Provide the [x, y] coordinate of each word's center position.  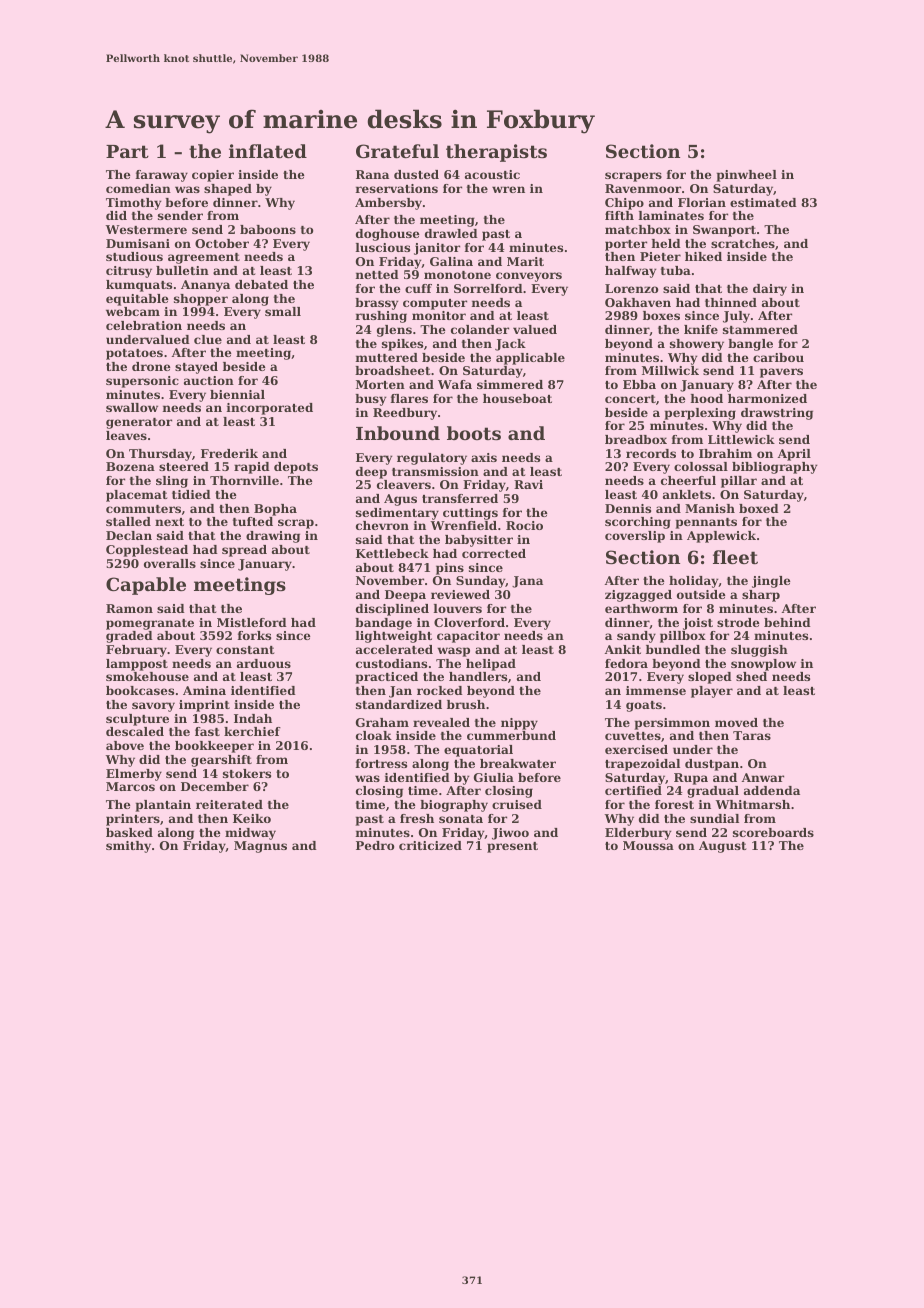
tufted [253, 521]
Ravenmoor [643, 188]
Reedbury [405, 414]
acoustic [492, 174]
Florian [702, 202]
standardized [399, 704]
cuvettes [633, 736]
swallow [132, 407]
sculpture [137, 720]
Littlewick [741, 439]
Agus [400, 500]
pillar [739, 482]
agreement [204, 258]
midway [250, 834]
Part [127, 151]
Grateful [397, 151]
